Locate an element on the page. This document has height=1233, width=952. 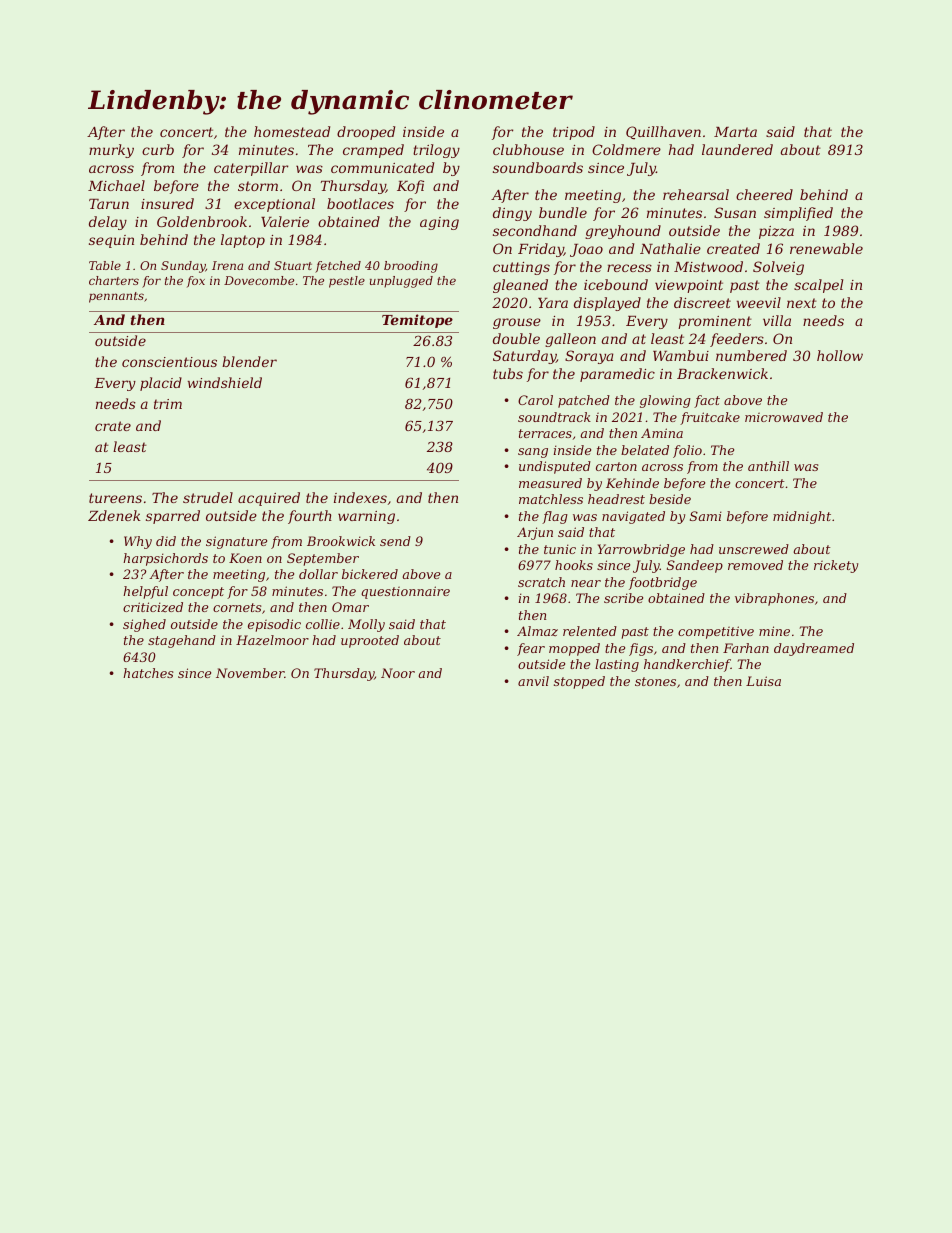
hatches is located at coordinates (148, 673).
